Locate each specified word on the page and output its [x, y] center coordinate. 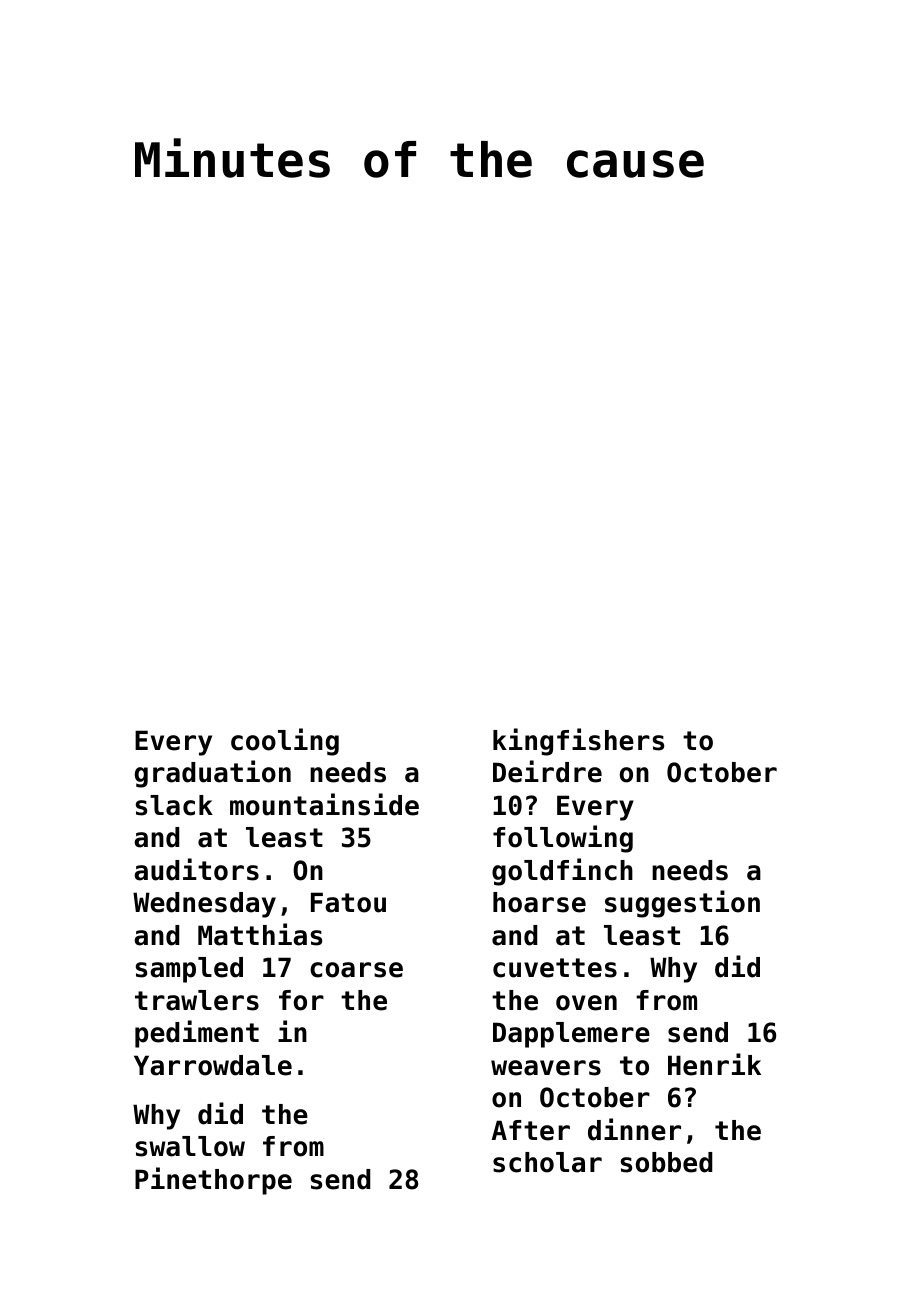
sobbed [666, 1162]
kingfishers [578, 742]
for [301, 1000]
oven [586, 1003]
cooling [285, 742]
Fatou [348, 902]
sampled [189, 970]
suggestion [682, 904]
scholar [547, 1162]
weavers [546, 1068]
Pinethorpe [213, 1181]
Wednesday [204, 905]
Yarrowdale [213, 1065]
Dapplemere [571, 1035]
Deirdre [547, 771]
